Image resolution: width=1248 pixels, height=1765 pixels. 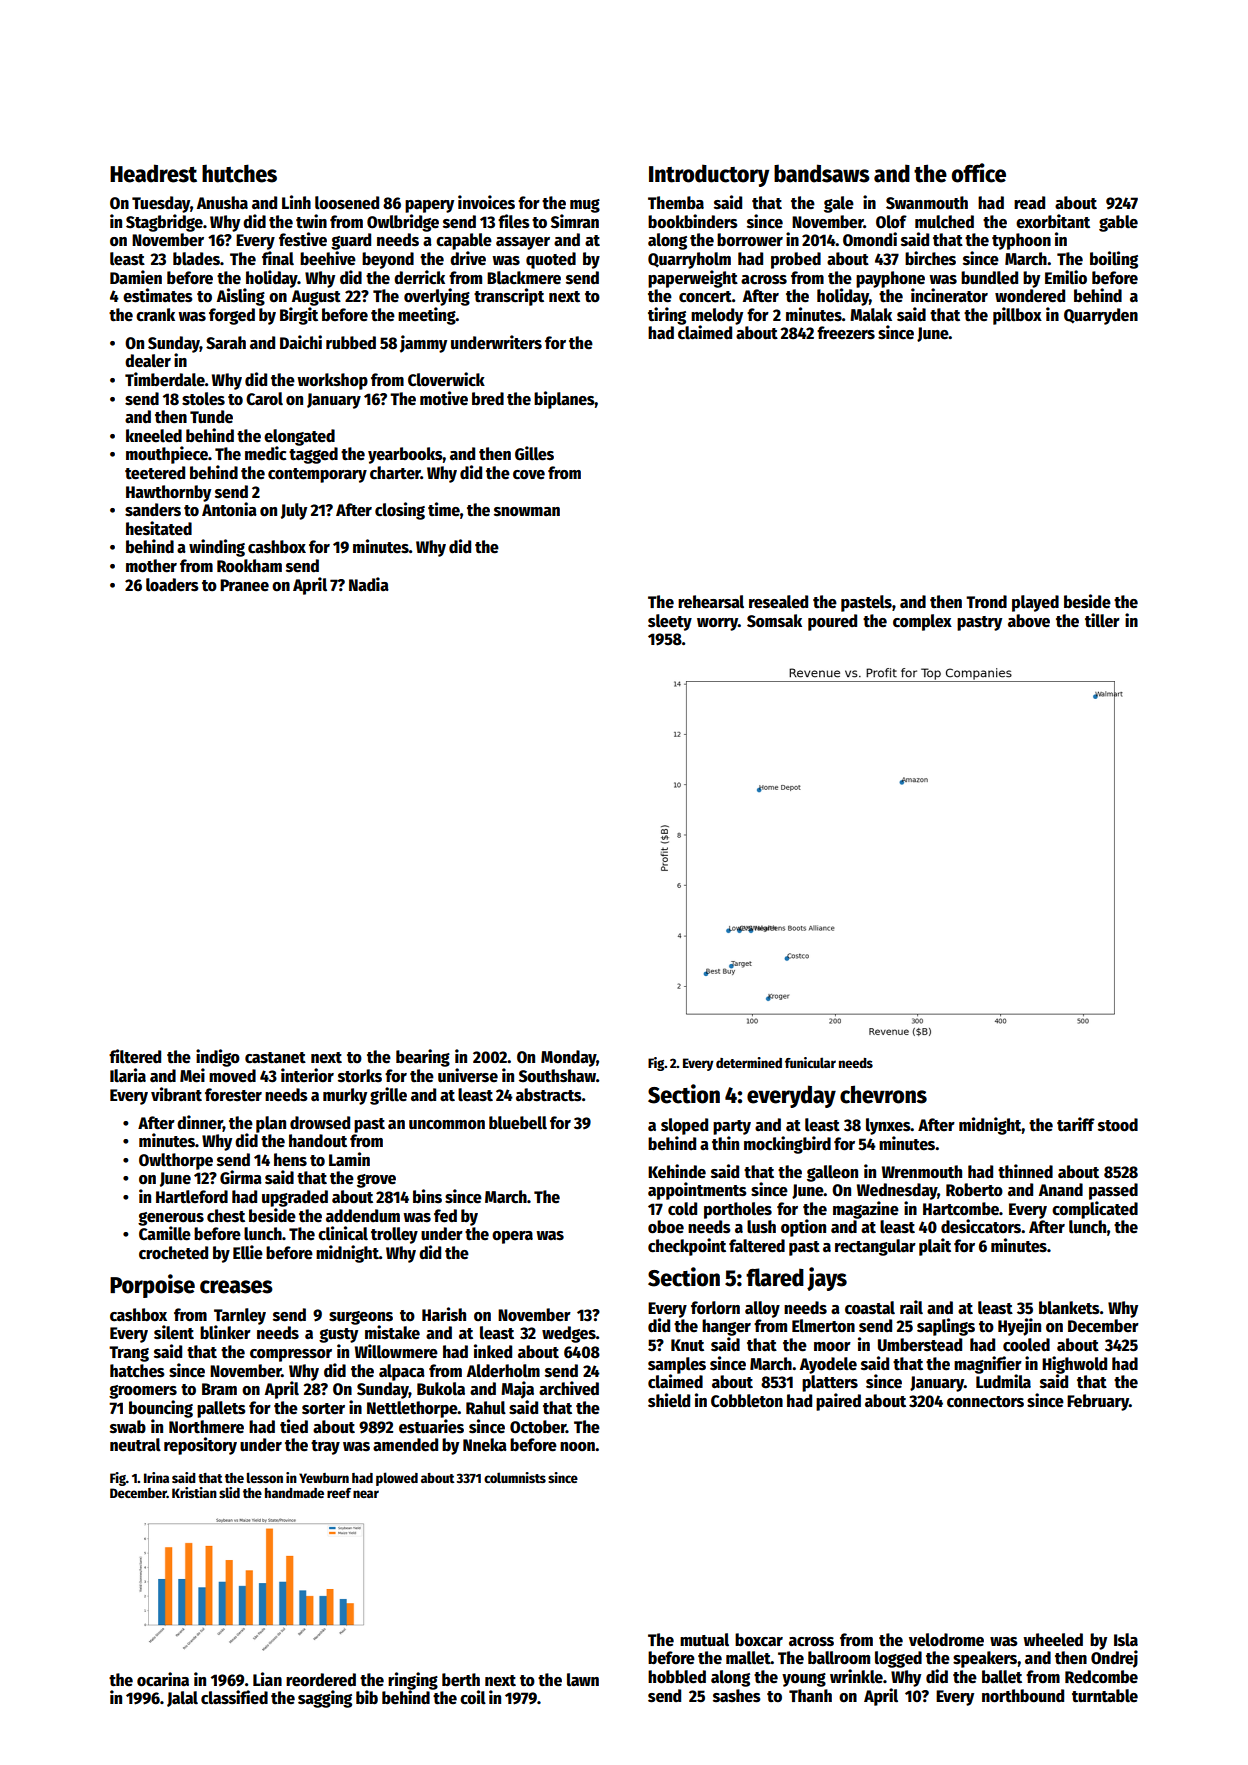 I want to click on winding, so click(x=217, y=548).
